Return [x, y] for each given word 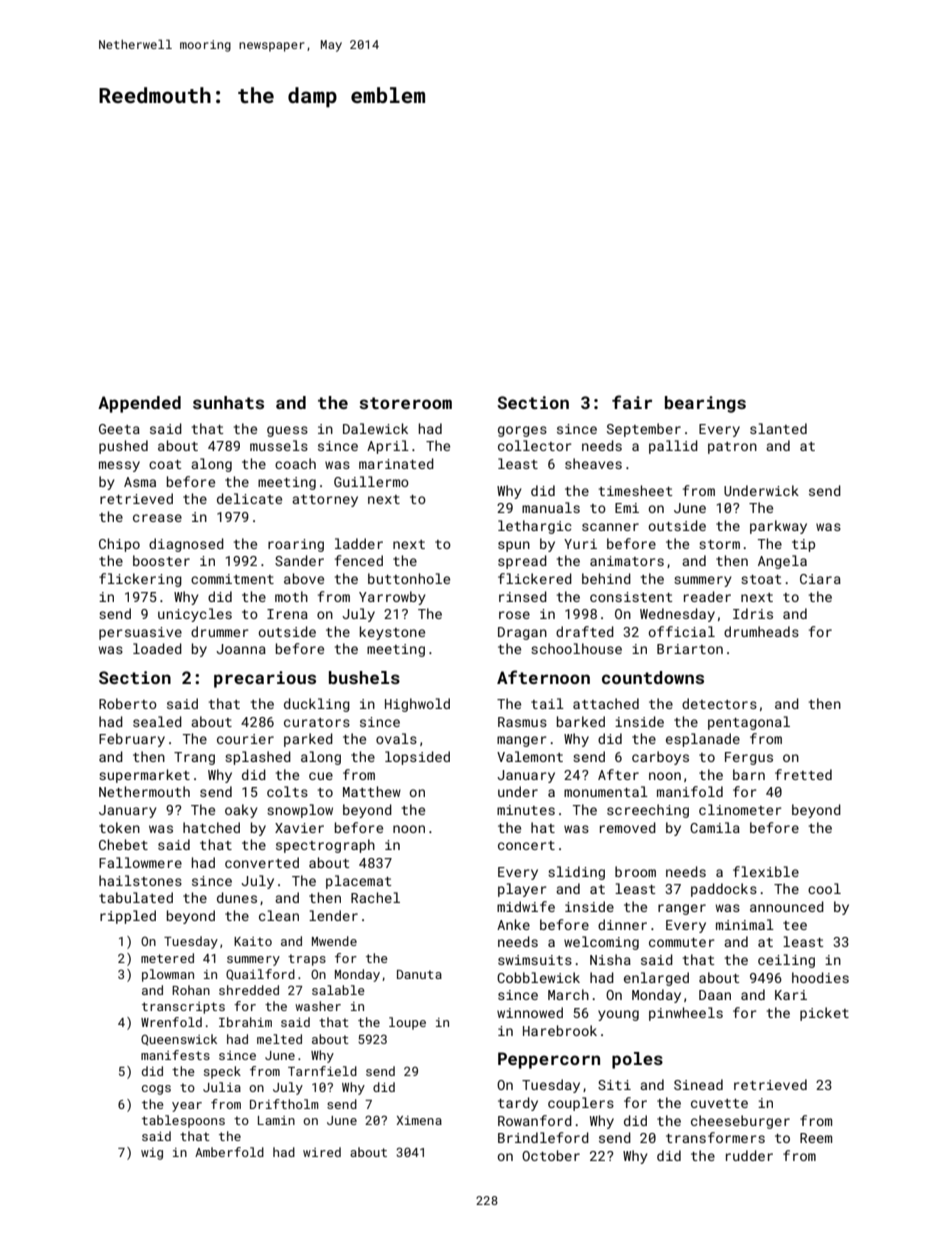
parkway [778, 527]
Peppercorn [549, 1060]
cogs [156, 1090]
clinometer [740, 809]
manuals [551, 507]
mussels [279, 445]
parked [308, 740]
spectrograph [325, 846]
